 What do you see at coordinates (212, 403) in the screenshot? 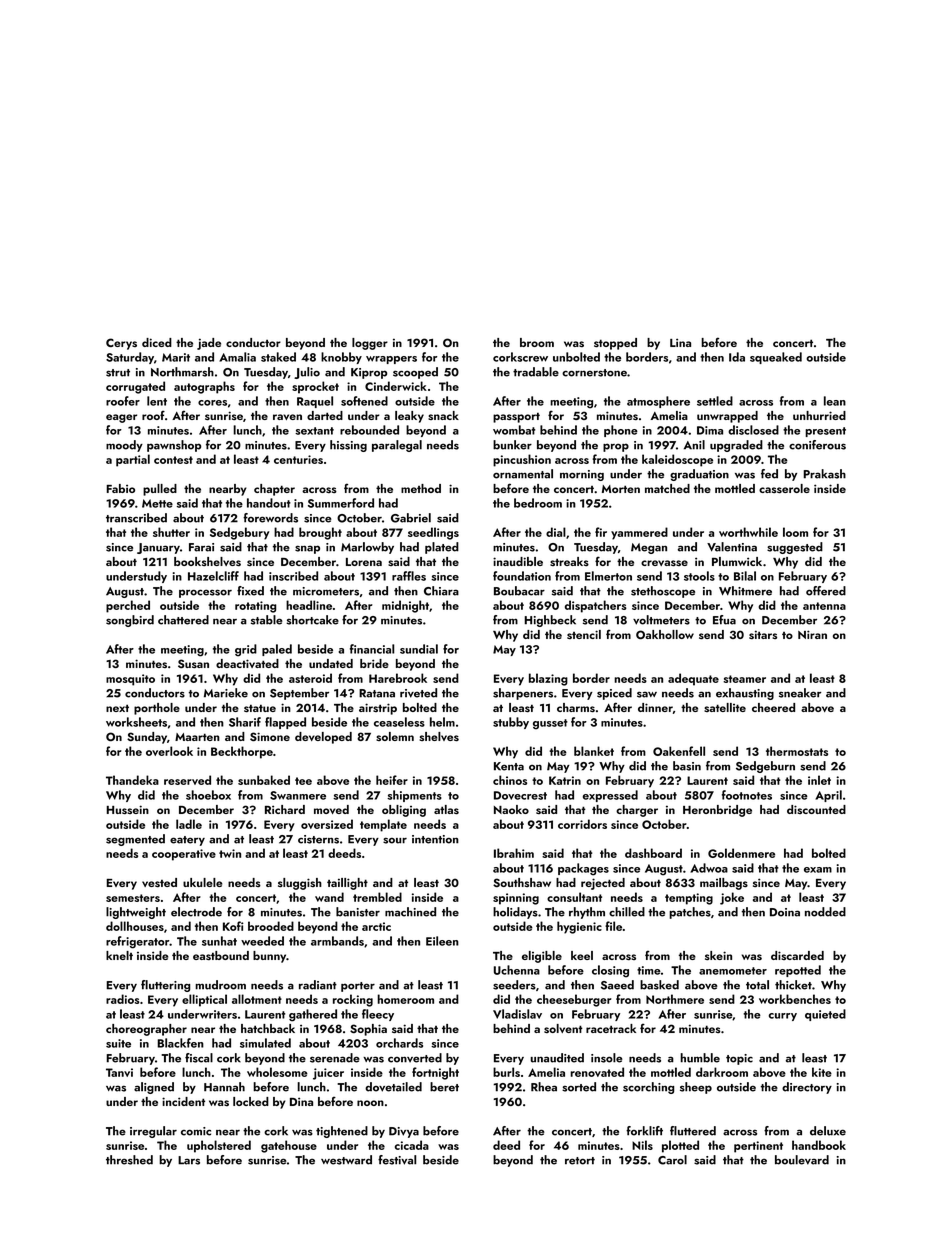
I see `cores` at bounding box center [212, 403].
